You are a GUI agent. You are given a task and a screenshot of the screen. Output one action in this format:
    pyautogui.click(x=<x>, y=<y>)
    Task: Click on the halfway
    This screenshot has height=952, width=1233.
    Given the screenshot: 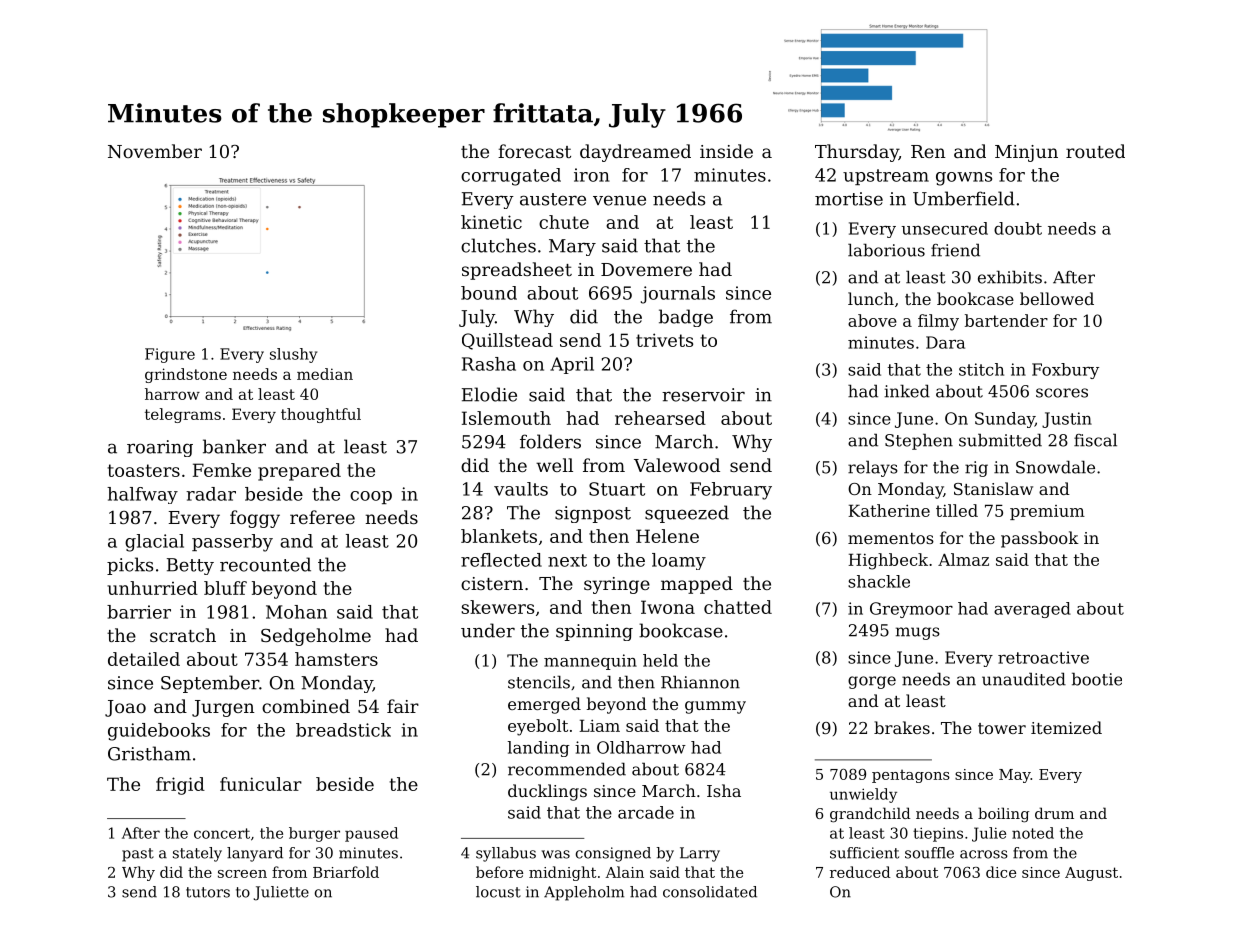 What is the action you would take?
    pyautogui.click(x=142, y=495)
